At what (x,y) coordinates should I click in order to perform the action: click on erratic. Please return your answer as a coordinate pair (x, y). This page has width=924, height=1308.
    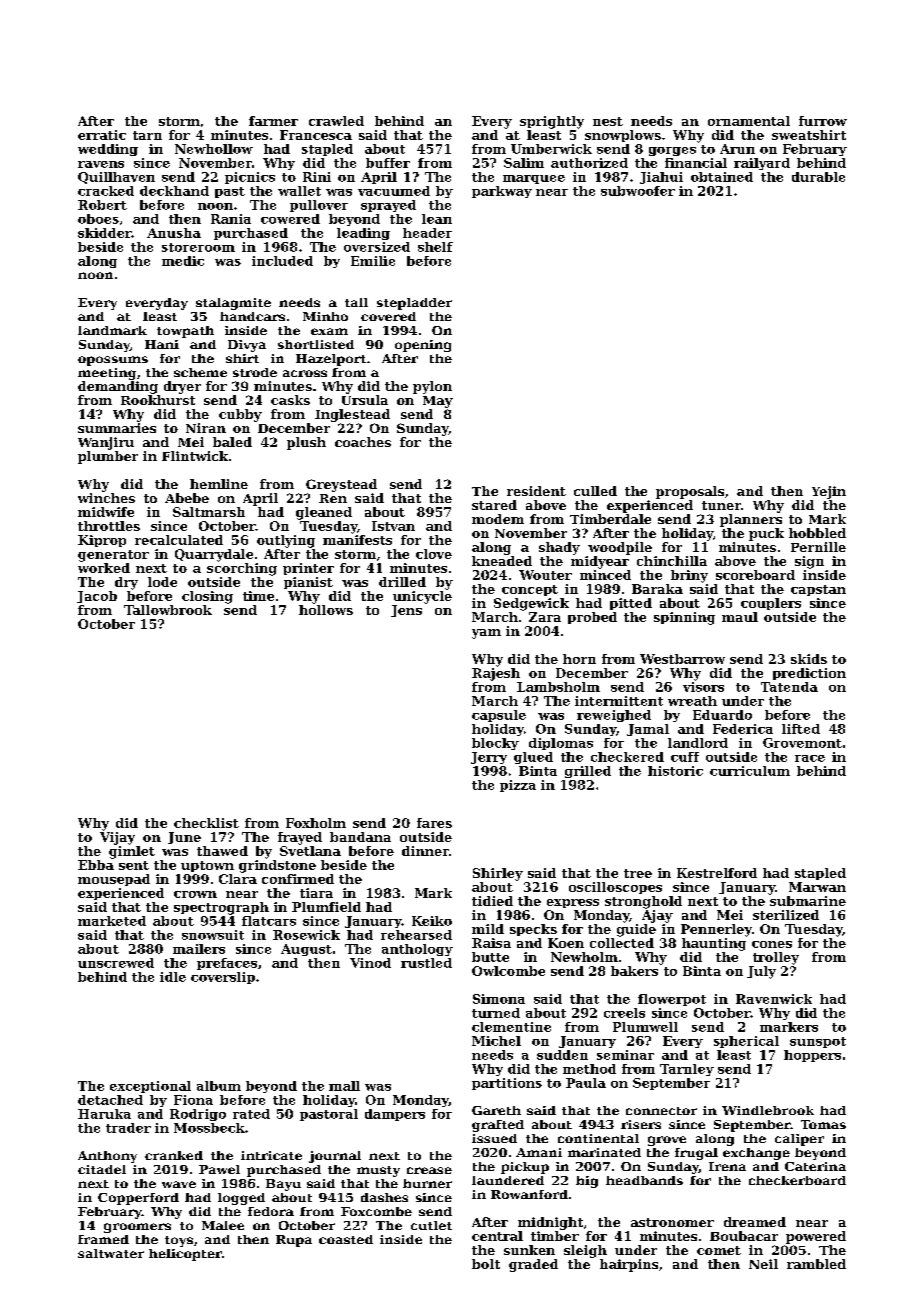
    Looking at the image, I should click on (102, 135).
